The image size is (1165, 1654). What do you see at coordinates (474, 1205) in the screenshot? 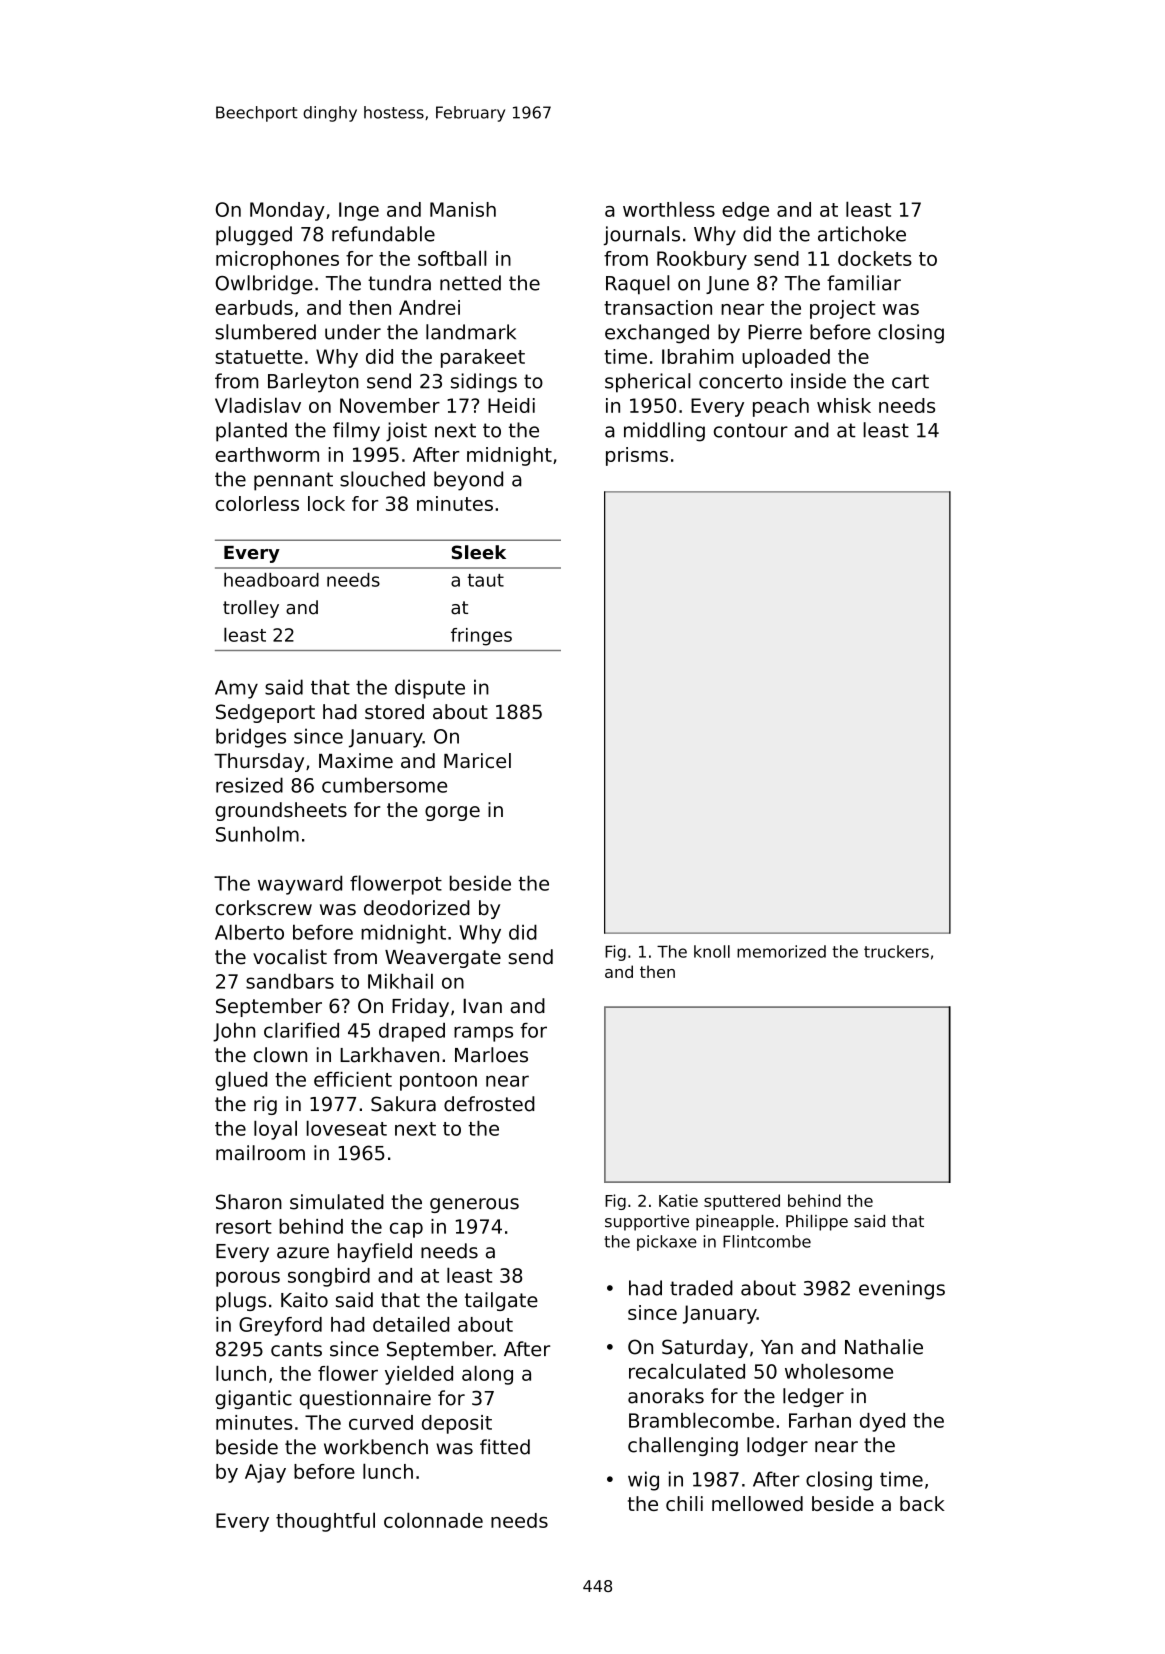
I see `generous` at bounding box center [474, 1205].
